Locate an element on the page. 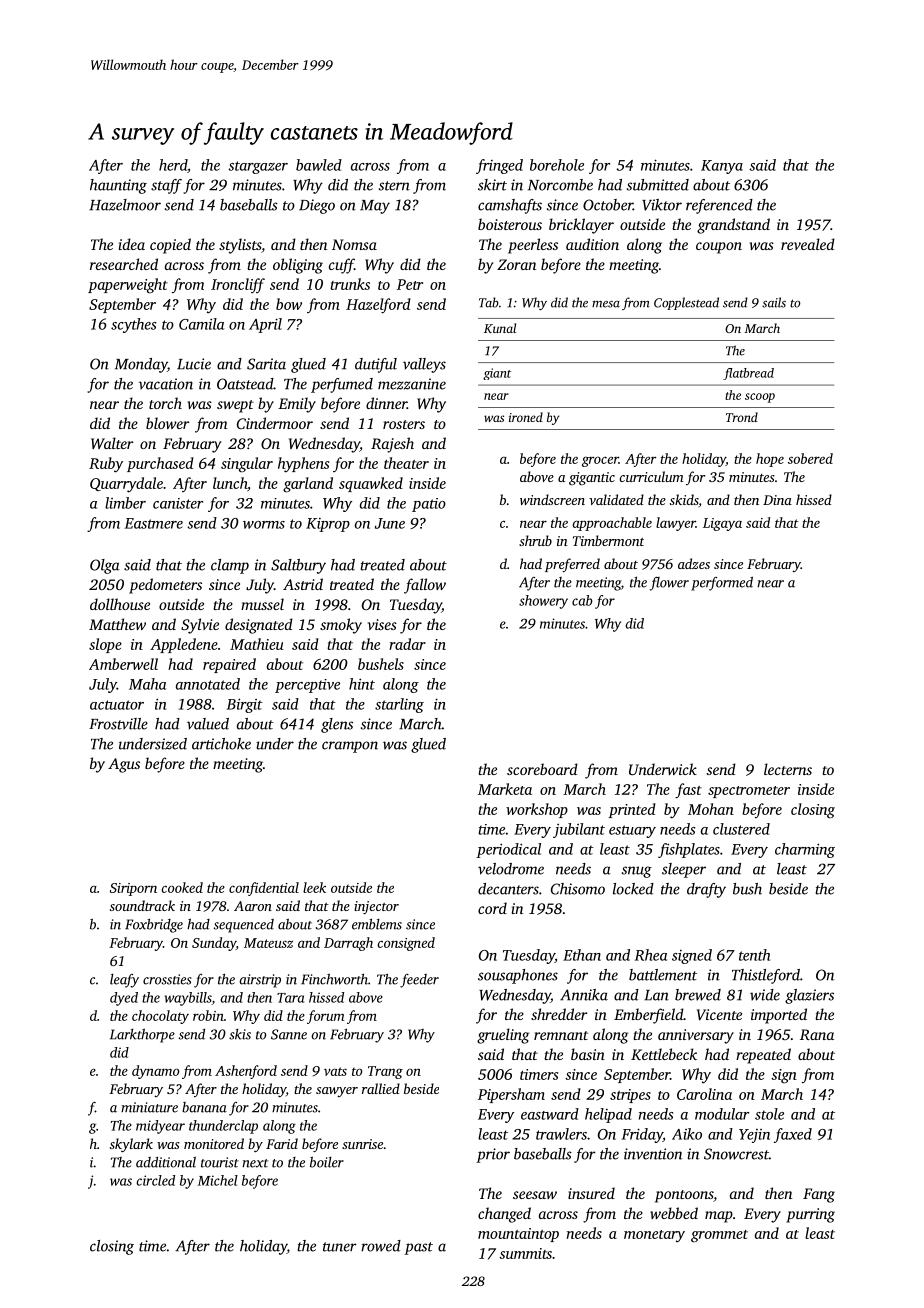 This page has width=924, height=1308. miniature is located at coordinates (149, 1107).
